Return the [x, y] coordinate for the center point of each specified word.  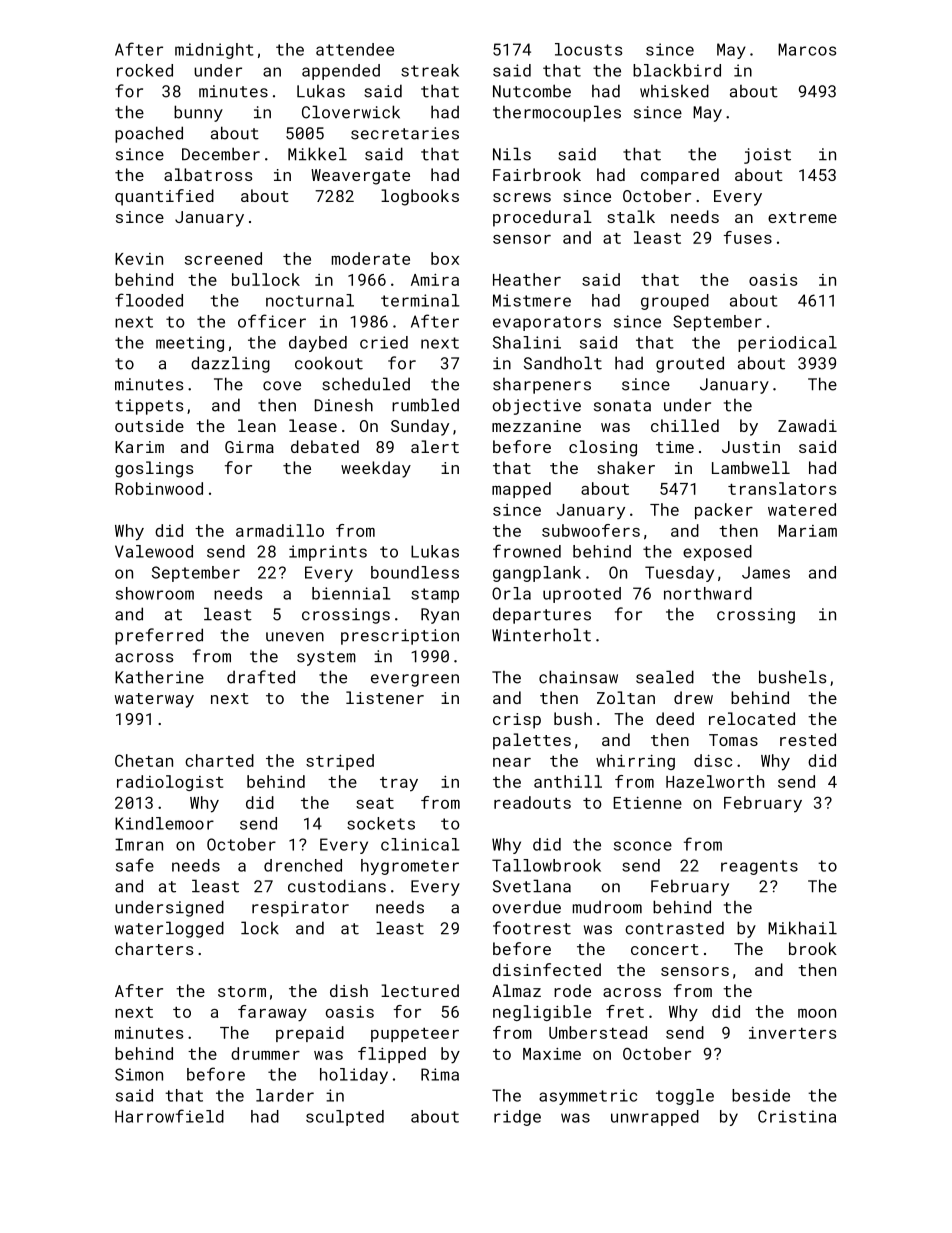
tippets [149, 407]
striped [340, 762]
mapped [521, 490]
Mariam [807, 531]
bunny [198, 113]
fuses [747, 237]
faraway [272, 1013]
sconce [643, 846]
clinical [420, 844]
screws [522, 197]
